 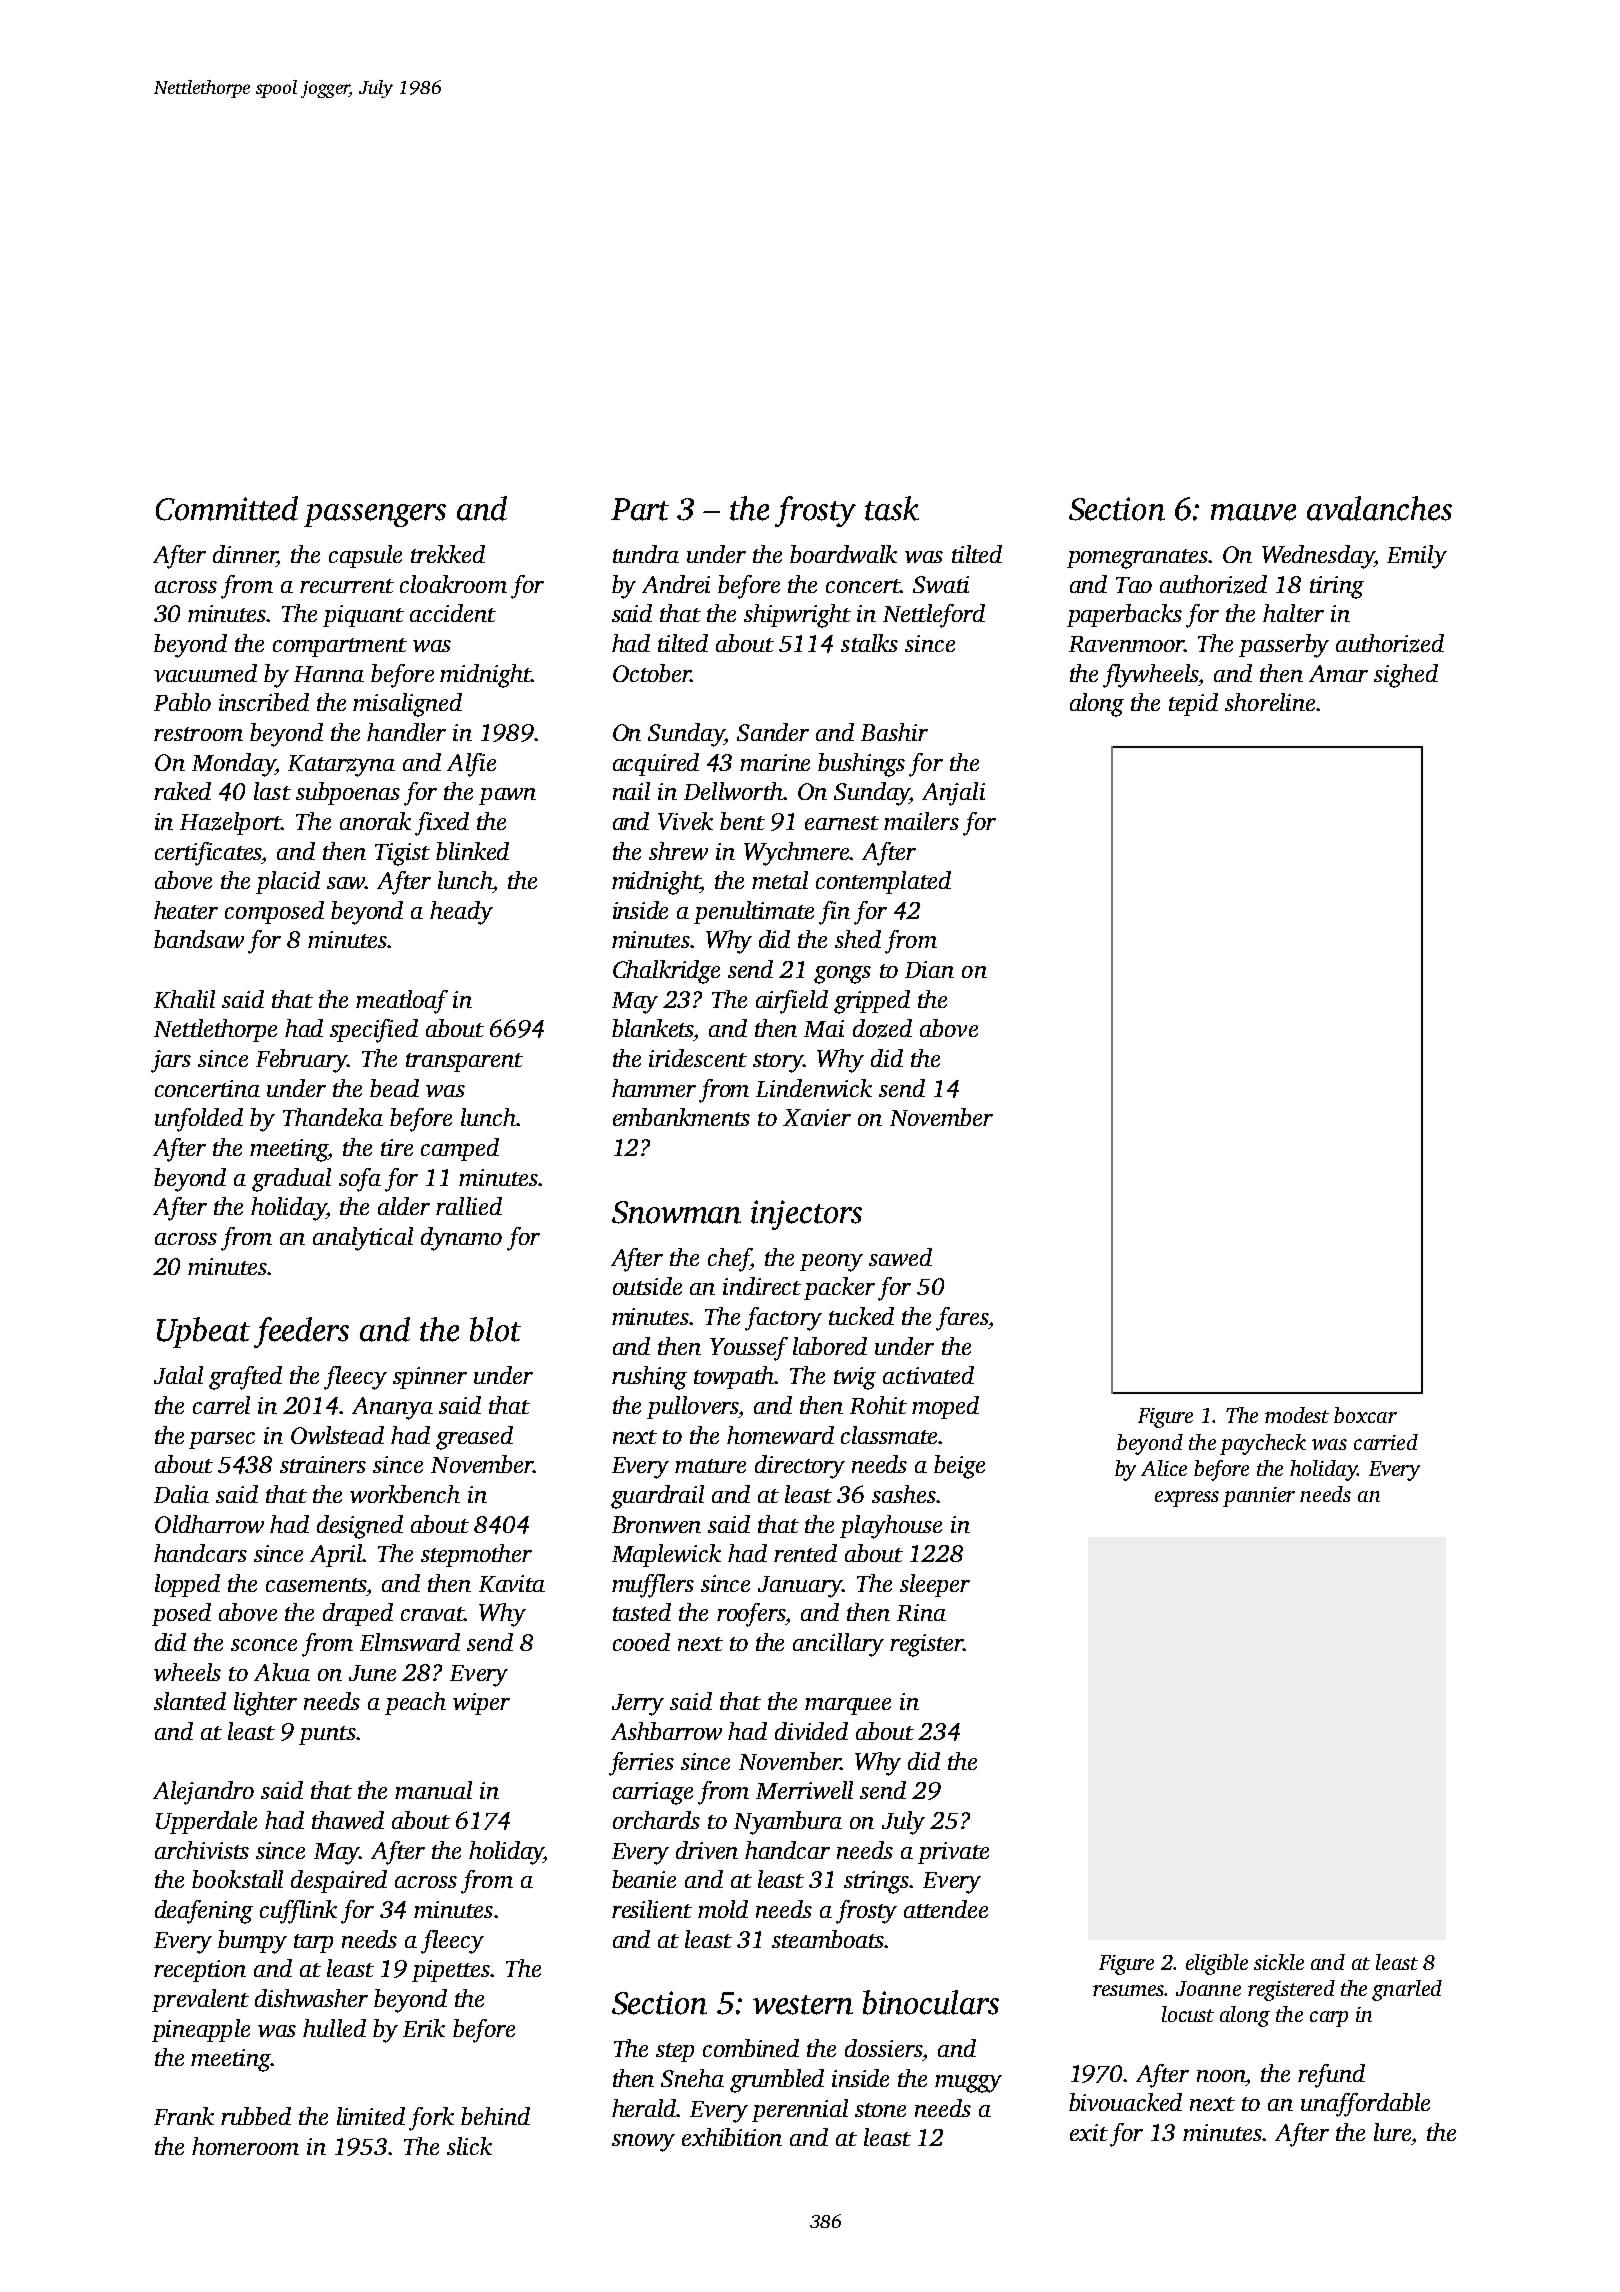 I want to click on beige, so click(x=959, y=1467).
